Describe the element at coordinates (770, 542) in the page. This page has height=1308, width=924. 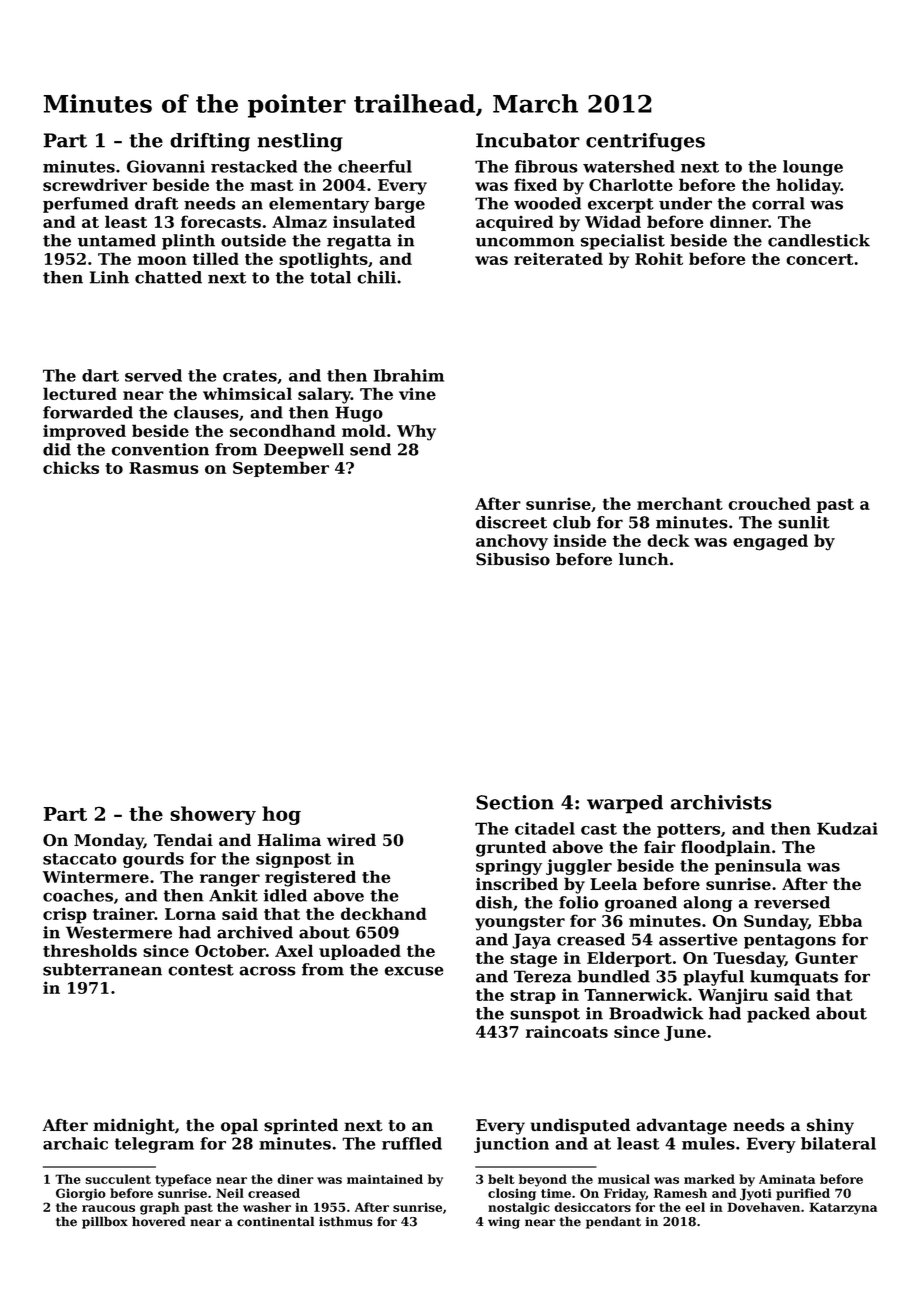
I see `engaged` at that location.
